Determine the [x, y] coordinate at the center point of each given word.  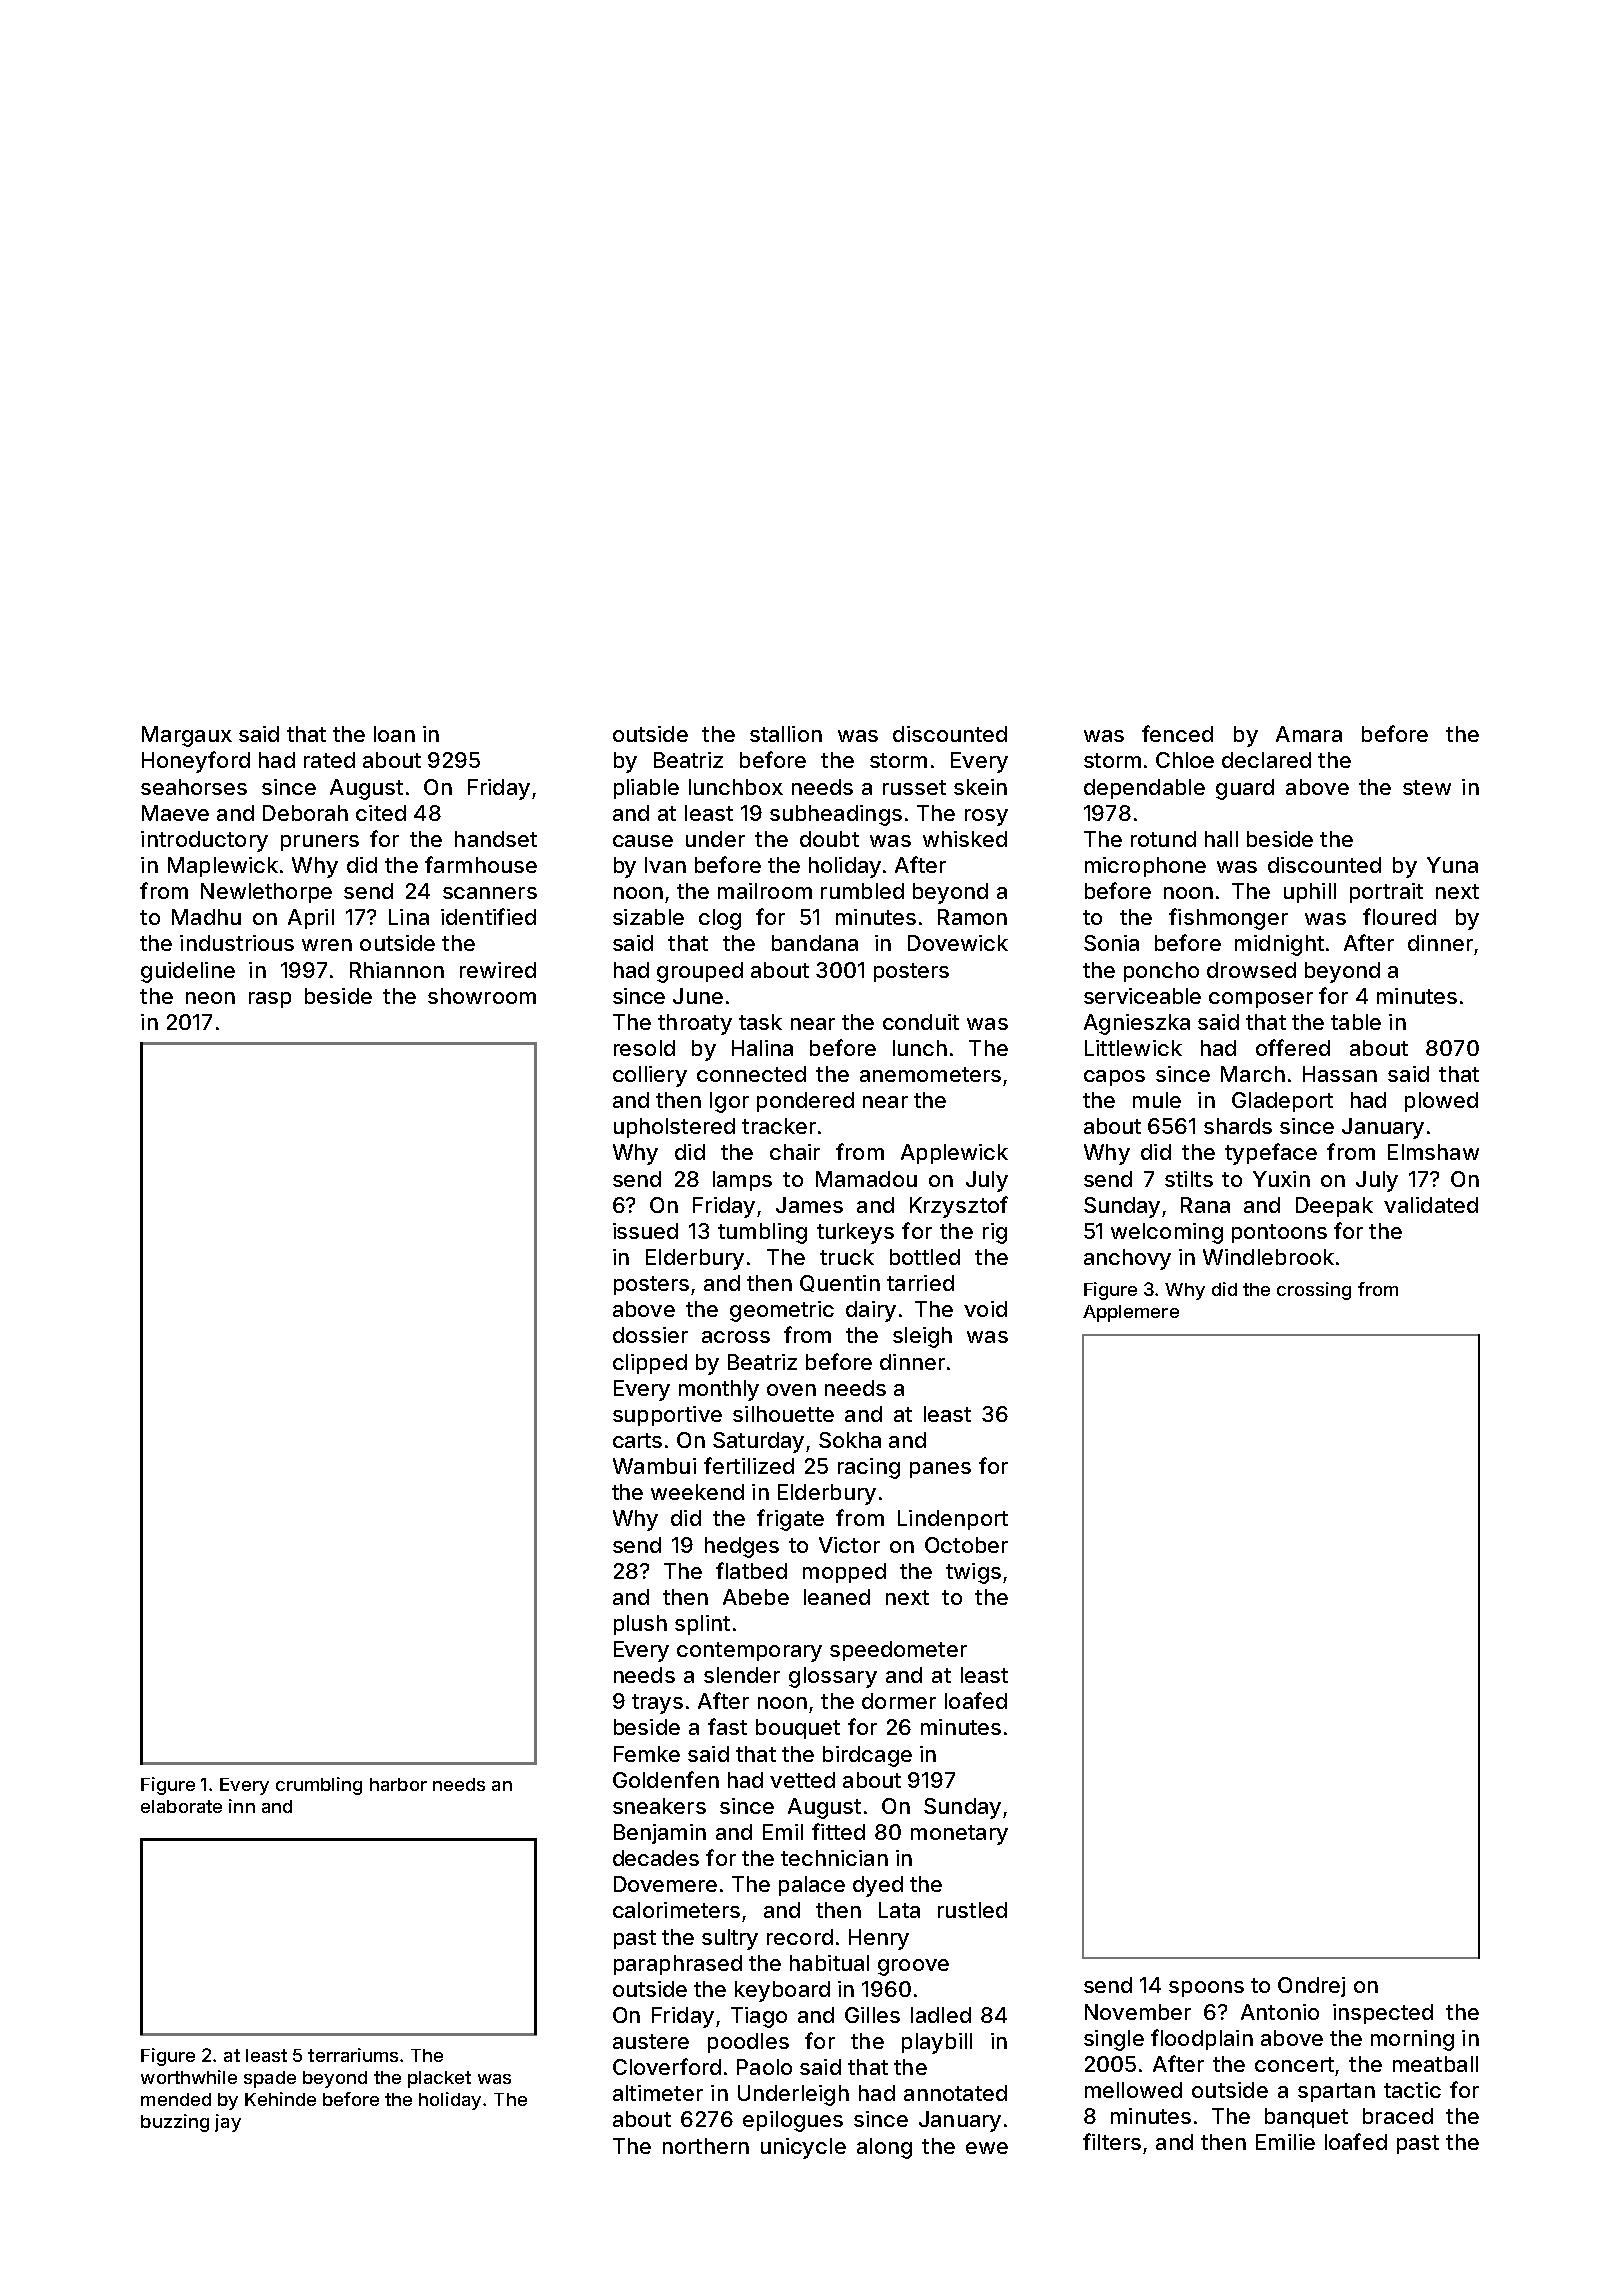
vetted [802, 1780]
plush [640, 1625]
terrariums [353, 2055]
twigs [973, 1573]
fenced [1177, 733]
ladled [941, 2015]
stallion [786, 734]
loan [394, 734]
